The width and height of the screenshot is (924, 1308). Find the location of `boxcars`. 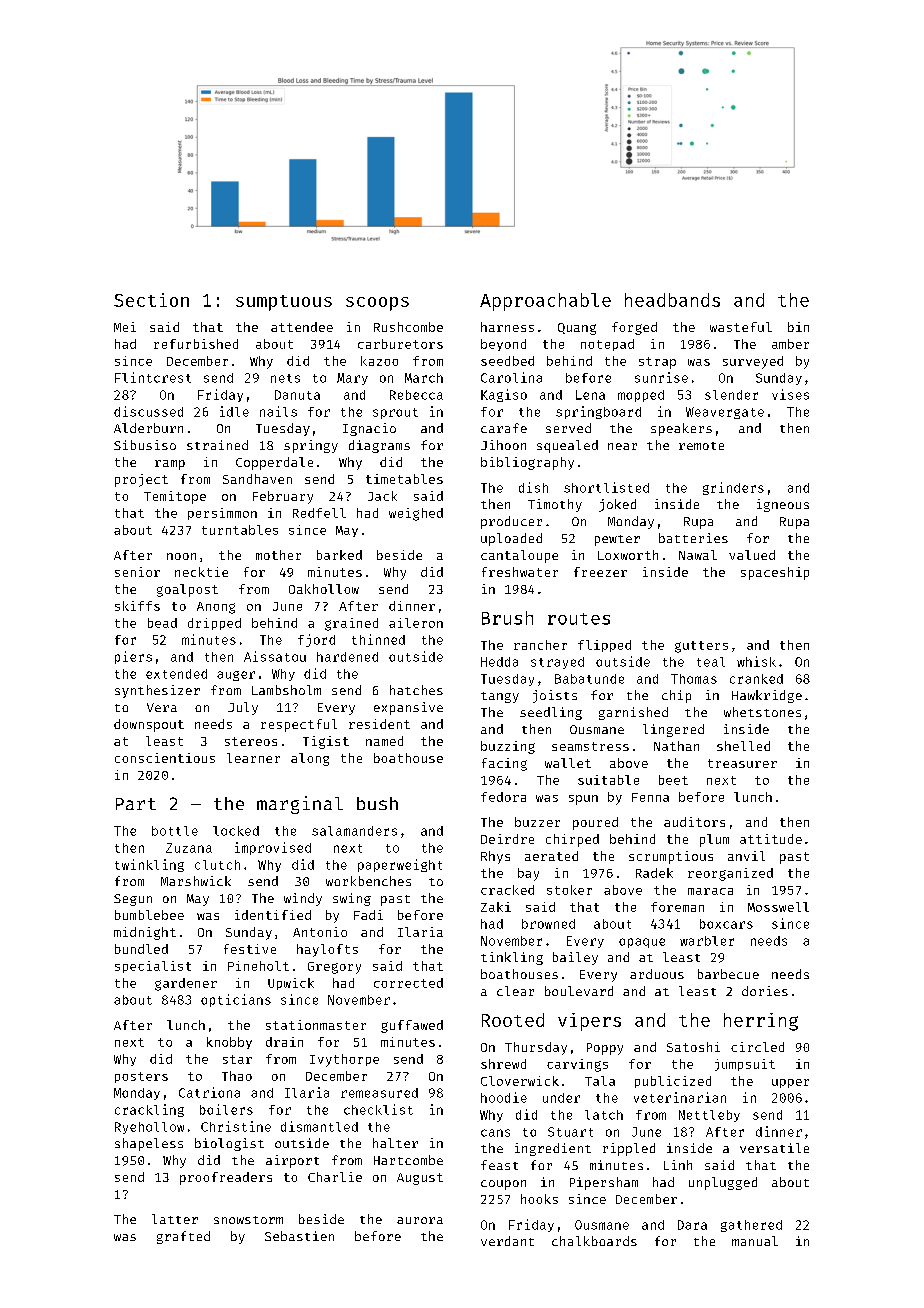

boxcars is located at coordinates (726, 924).
